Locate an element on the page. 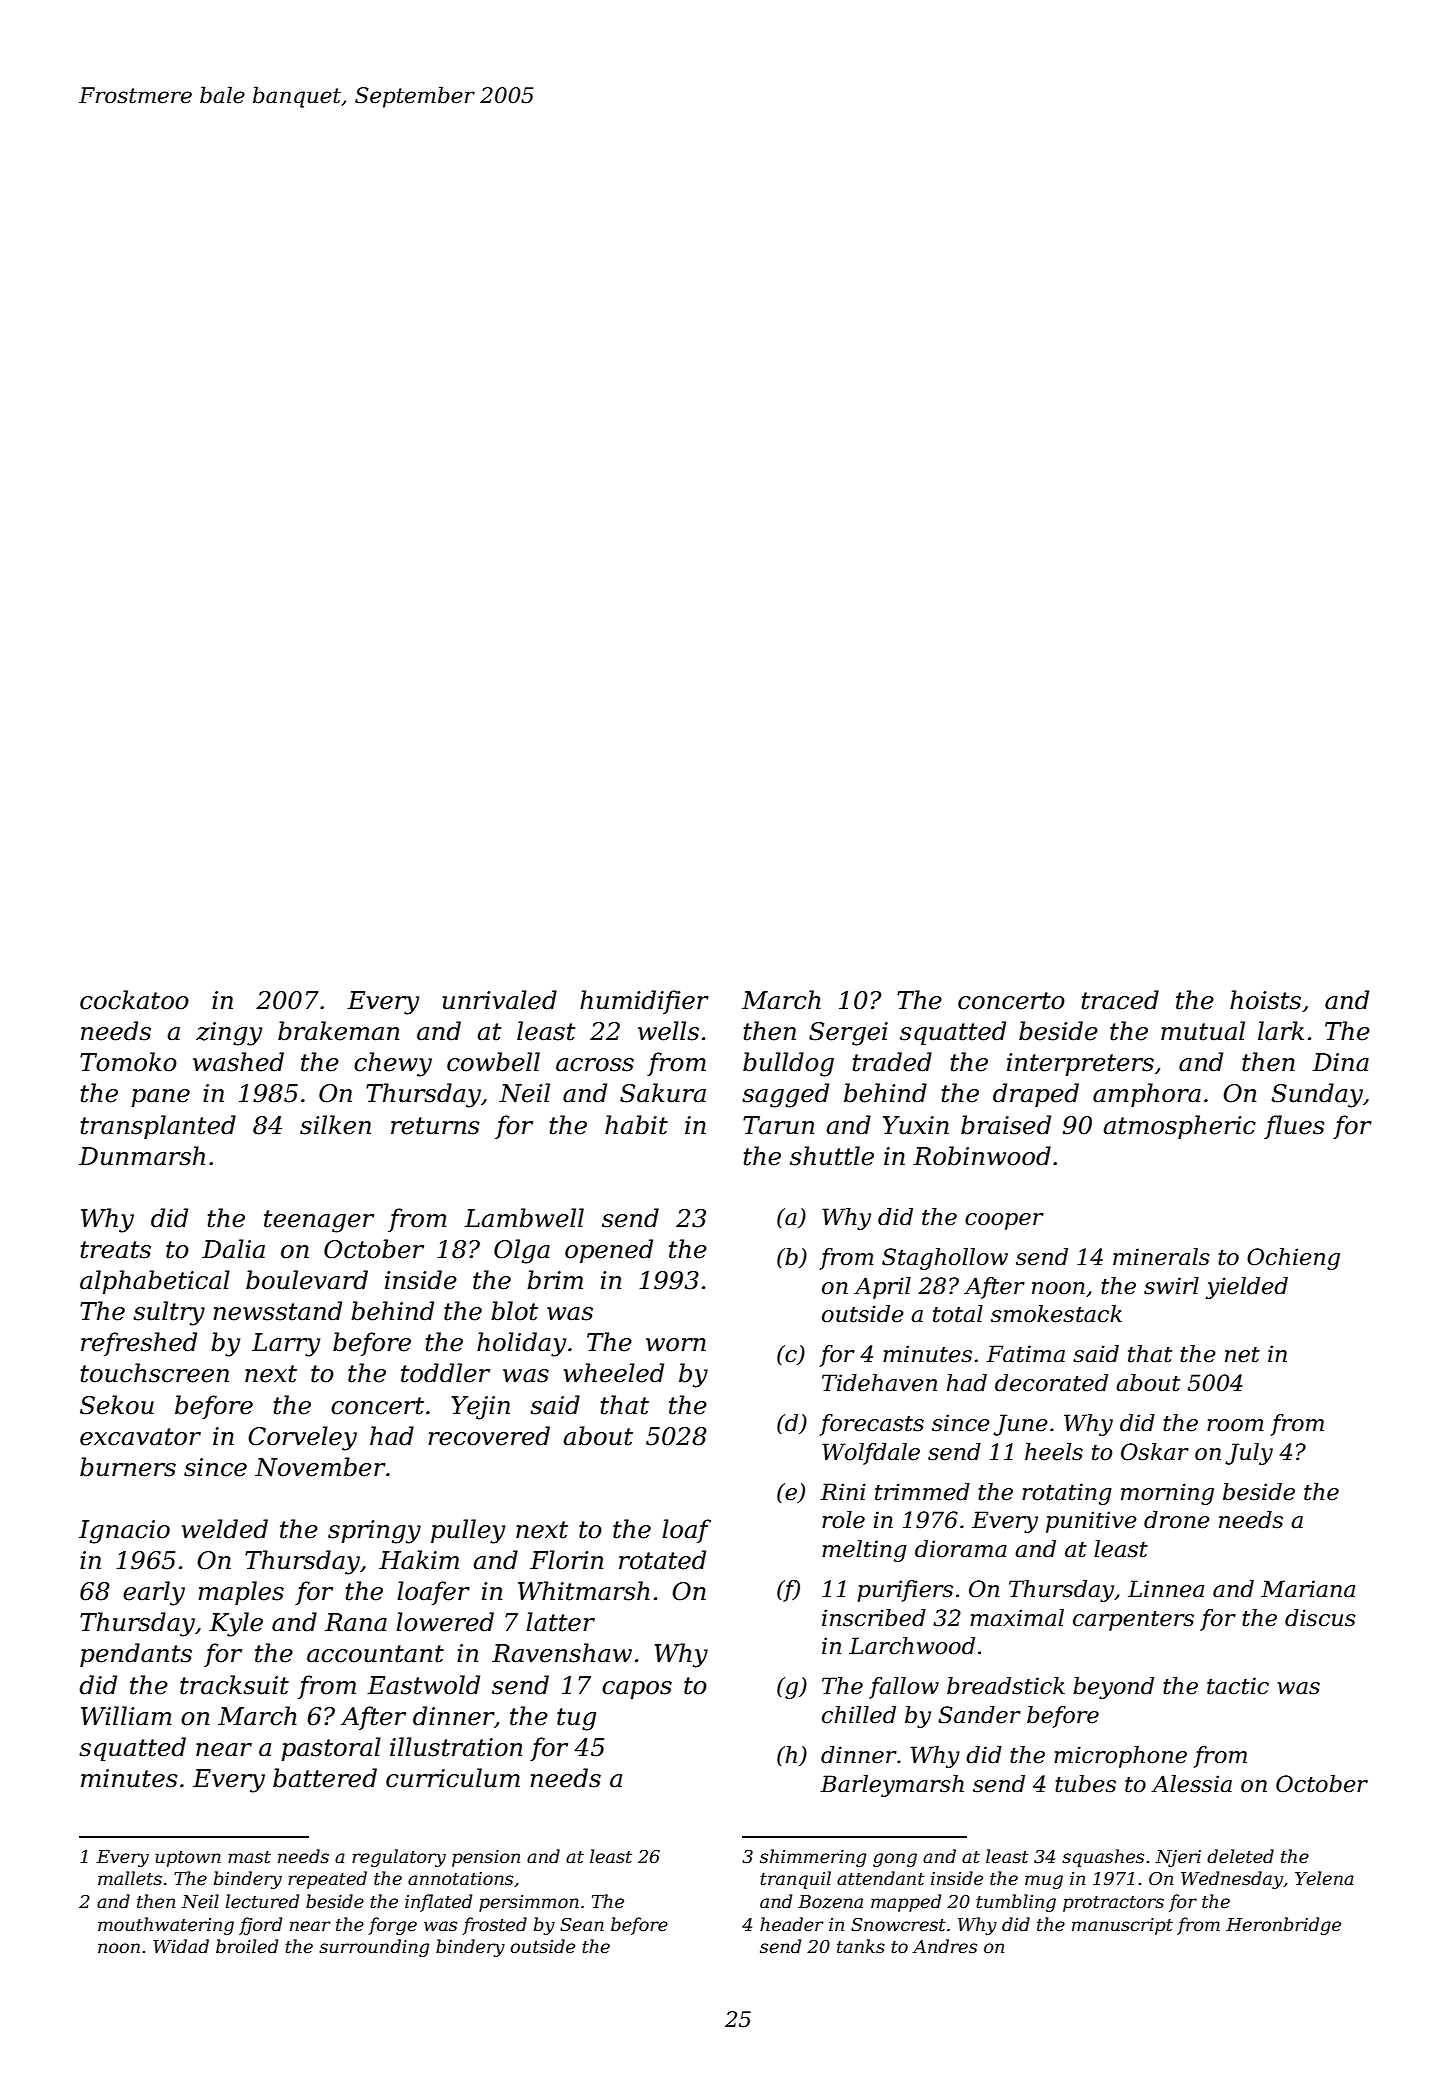 The width and height of the page is (1450, 2100). welded is located at coordinates (225, 1529).
